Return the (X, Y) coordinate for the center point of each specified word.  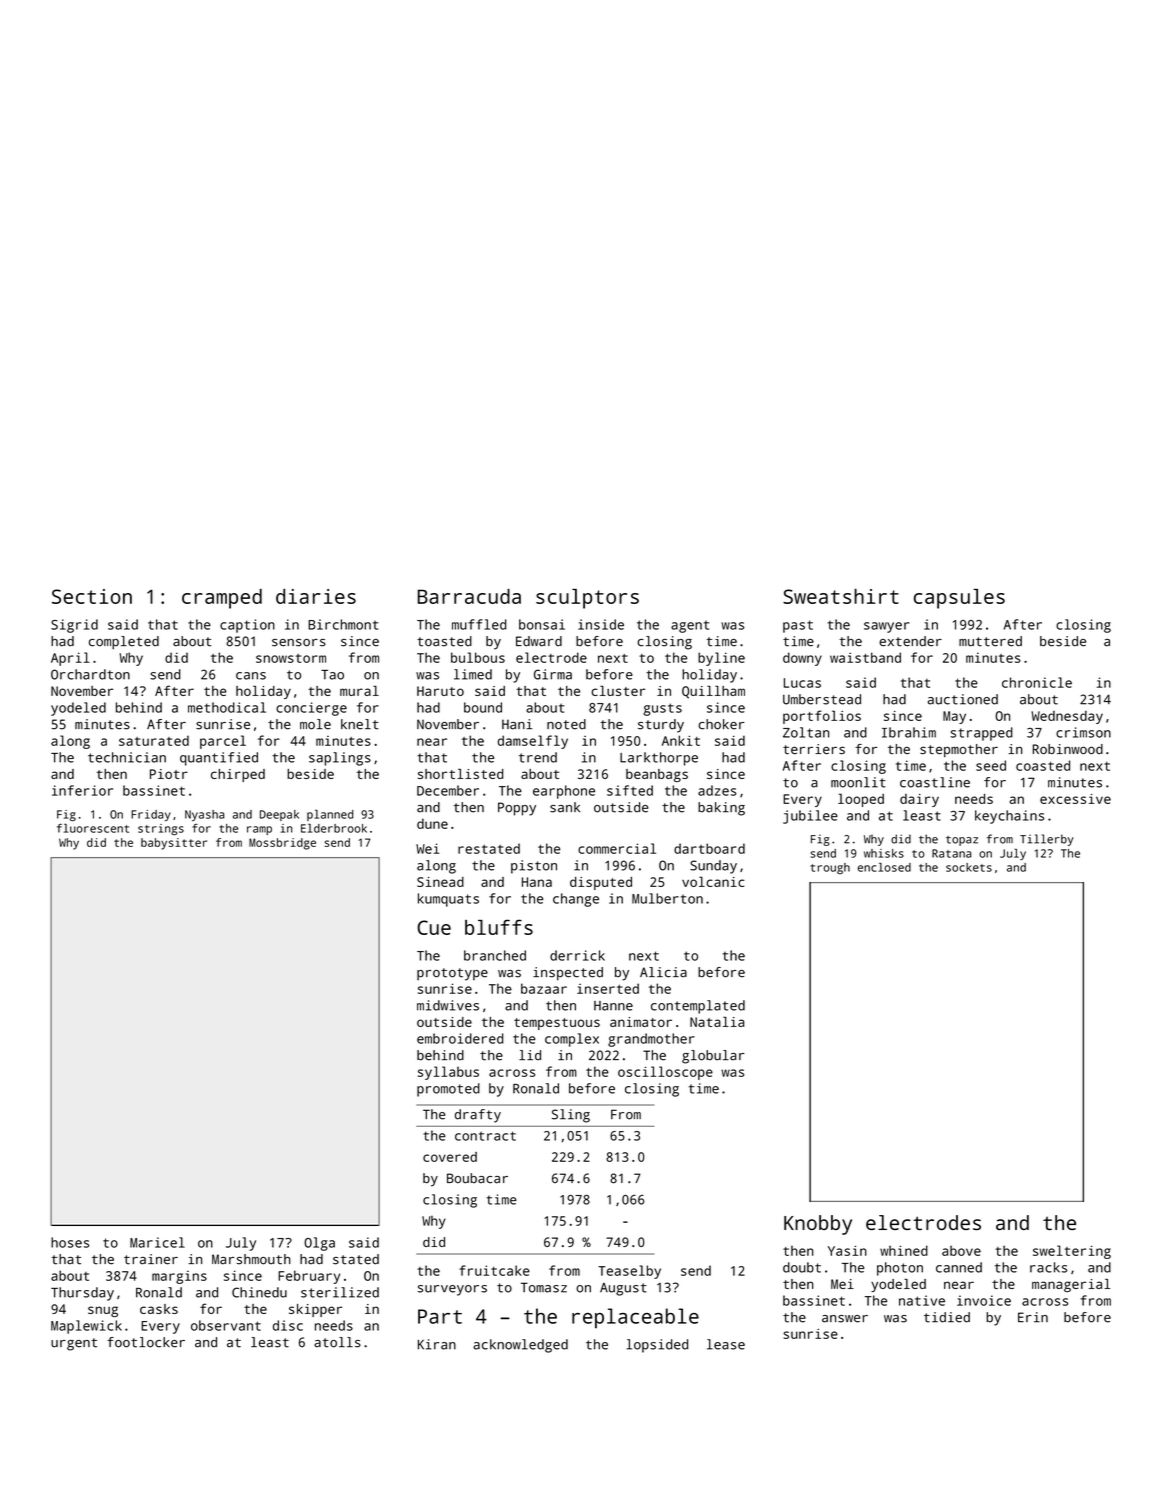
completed (124, 643)
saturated (154, 740)
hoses (70, 1242)
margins (179, 1277)
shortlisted (460, 774)
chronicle (1037, 682)
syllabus (448, 1073)
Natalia (717, 1021)
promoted (448, 1090)
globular (713, 1057)
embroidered (460, 1038)
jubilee (810, 817)
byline (721, 659)
